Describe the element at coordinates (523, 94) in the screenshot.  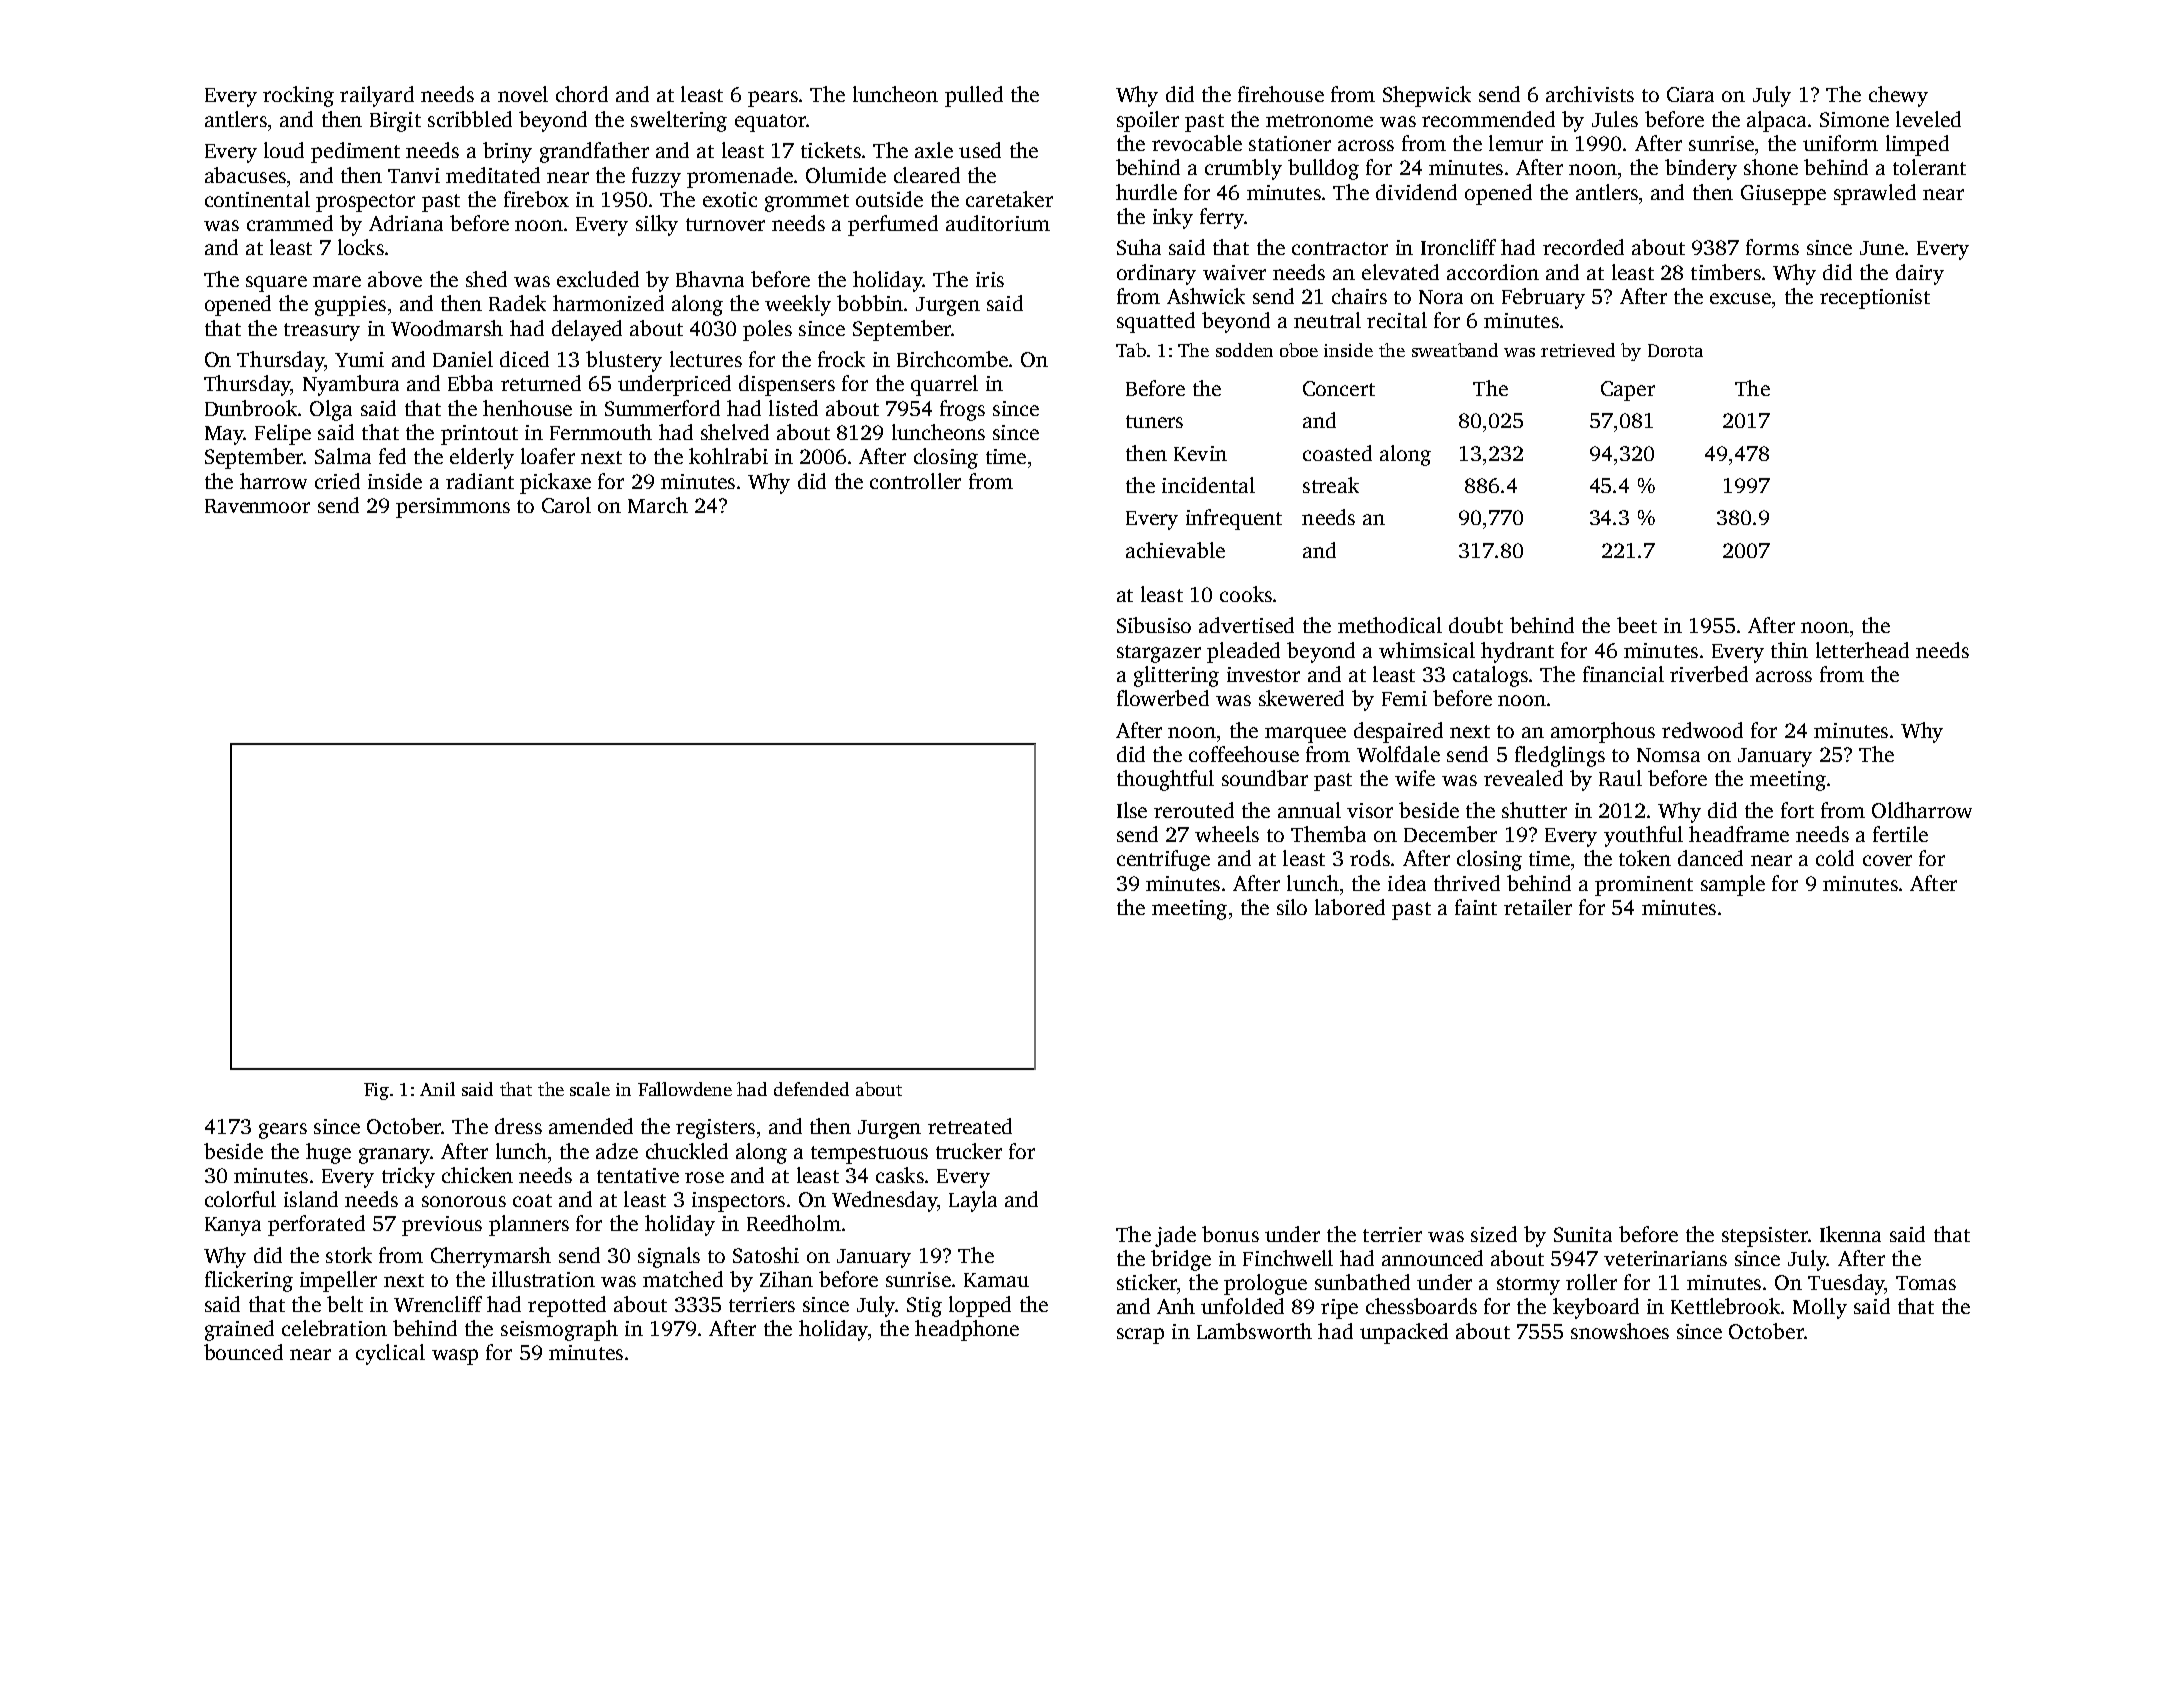
I see `novel` at that location.
